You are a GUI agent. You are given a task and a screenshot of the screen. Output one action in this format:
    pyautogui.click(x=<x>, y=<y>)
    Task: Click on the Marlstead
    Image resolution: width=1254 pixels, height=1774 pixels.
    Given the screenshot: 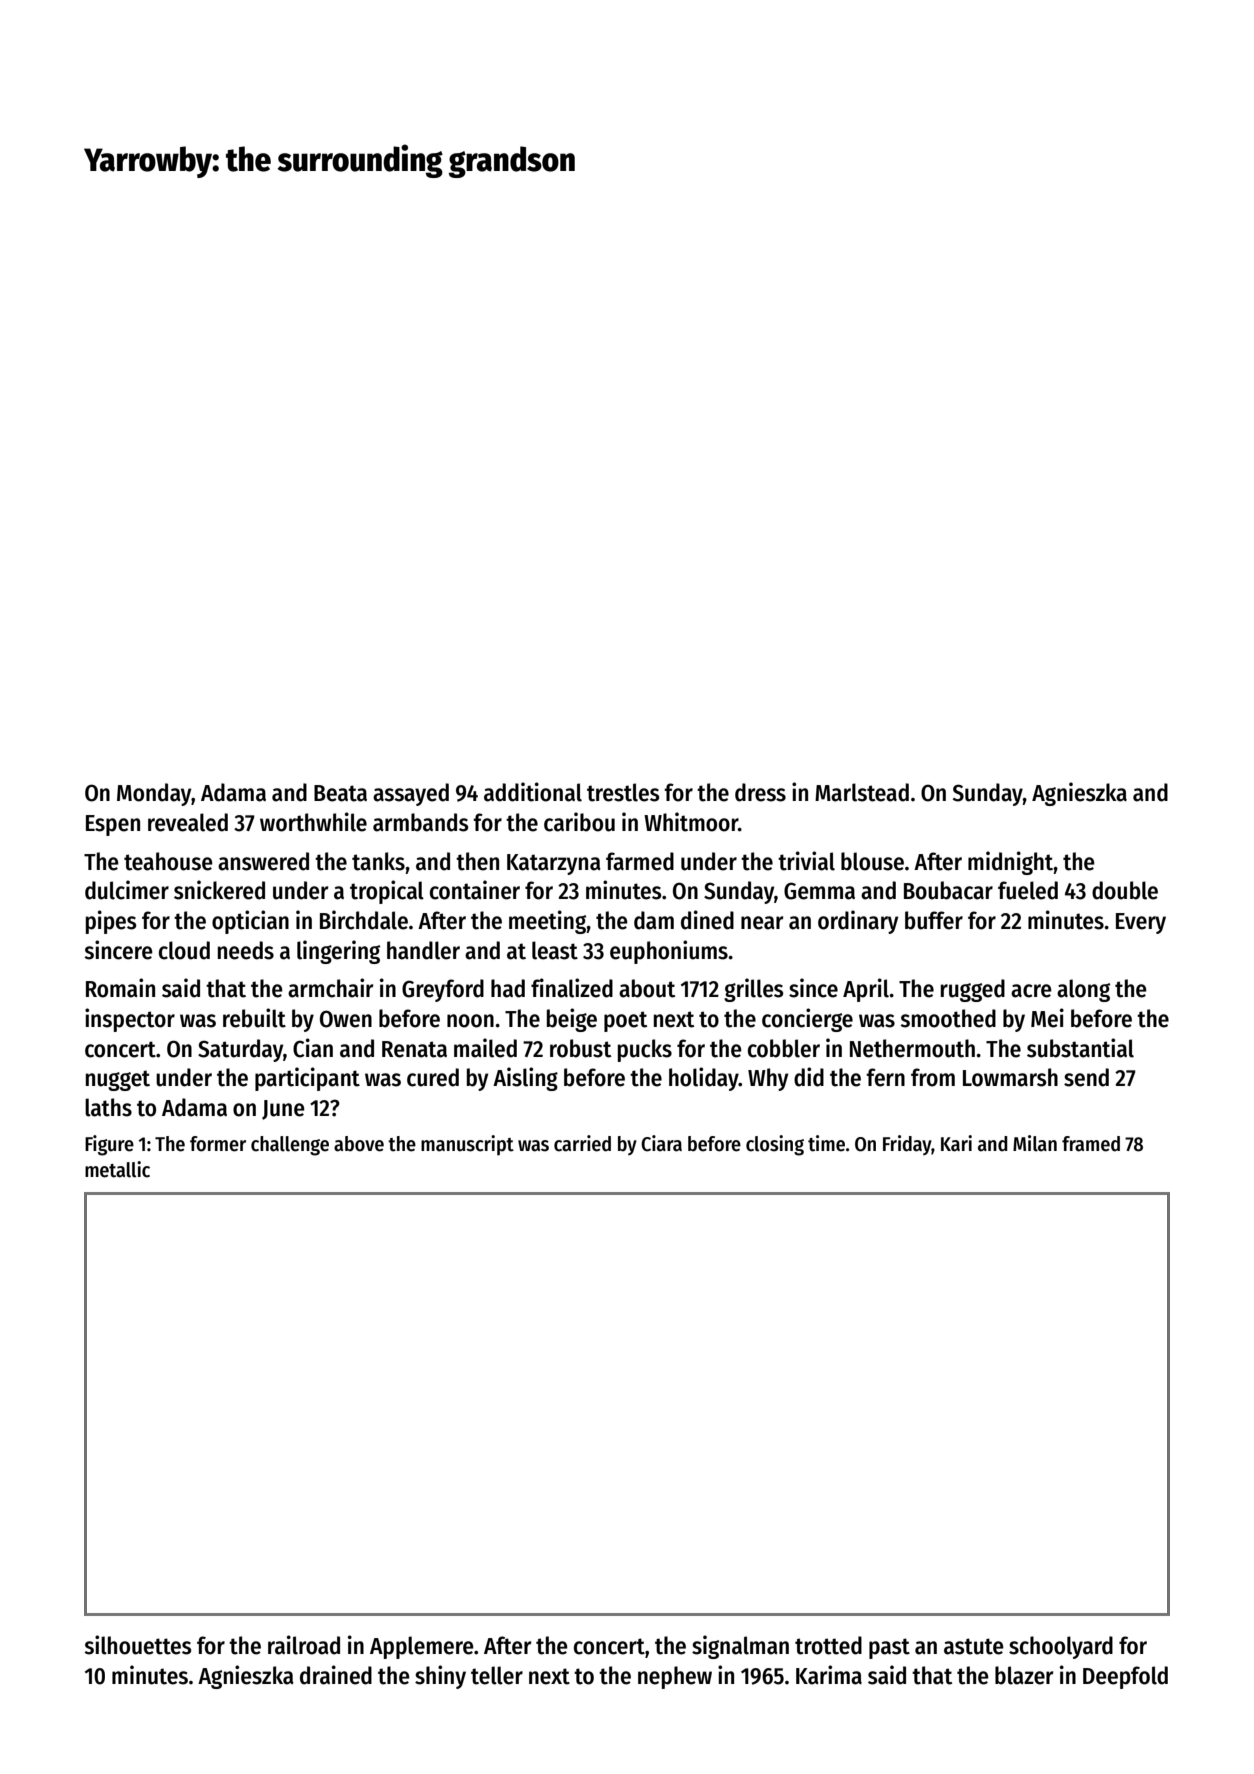 What is the action you would take?
    pyautogui.click(x=862, y=792)
